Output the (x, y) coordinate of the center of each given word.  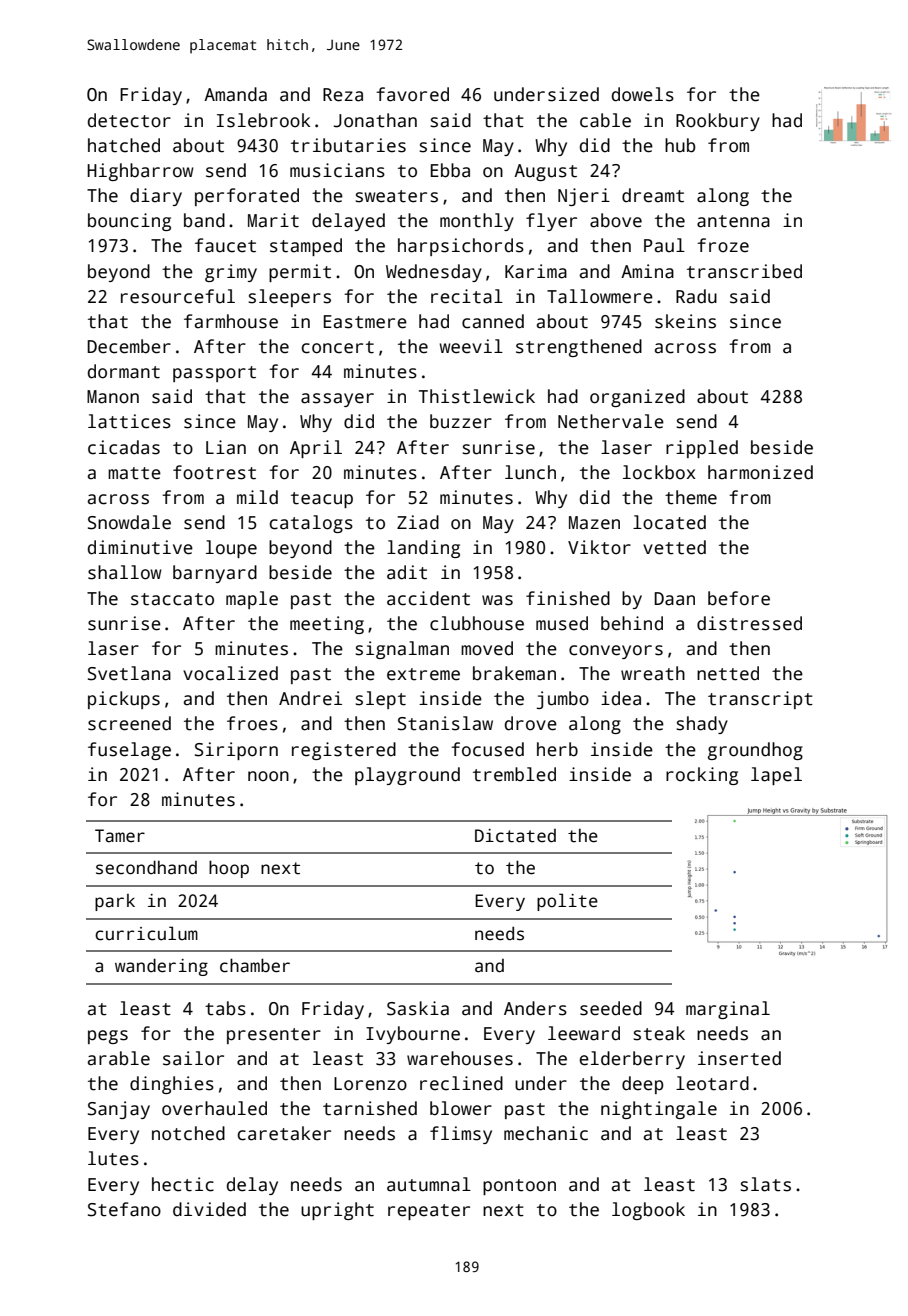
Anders (535, 1008)
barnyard (215, 574)
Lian (226, 447)
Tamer (120, 836)
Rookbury (718, 122)
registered (344, 751)
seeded (611, 1008)
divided (209, 1209)
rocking (702, 776)
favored (412, 94)
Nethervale (611, 421)
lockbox (659, 472)
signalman (402, 650)
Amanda (235, 94)
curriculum (146, 933)
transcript (760, 700)
